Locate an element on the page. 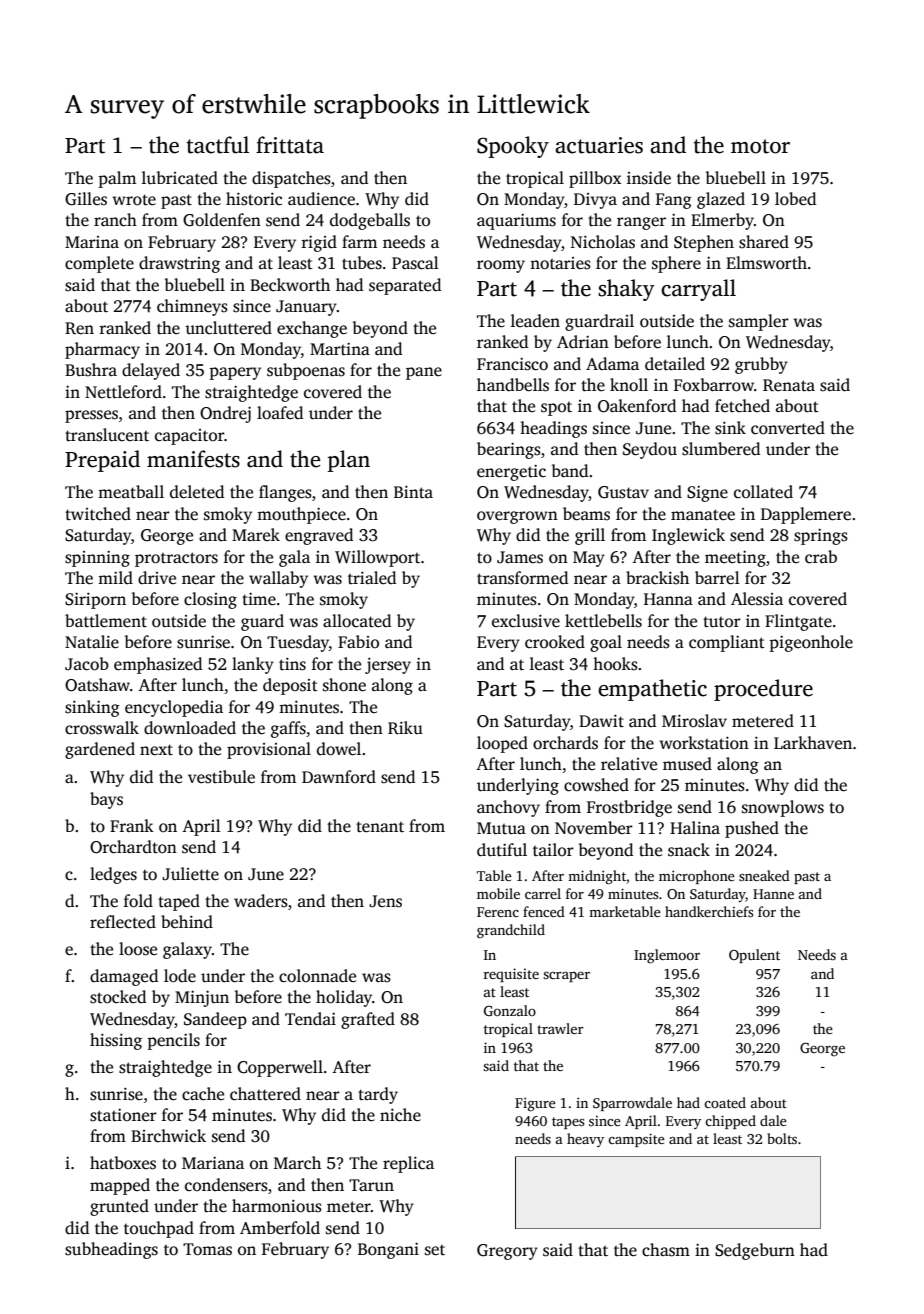 This page has width=924, height=1314. Opulent is located at coordinates (754, 956).
